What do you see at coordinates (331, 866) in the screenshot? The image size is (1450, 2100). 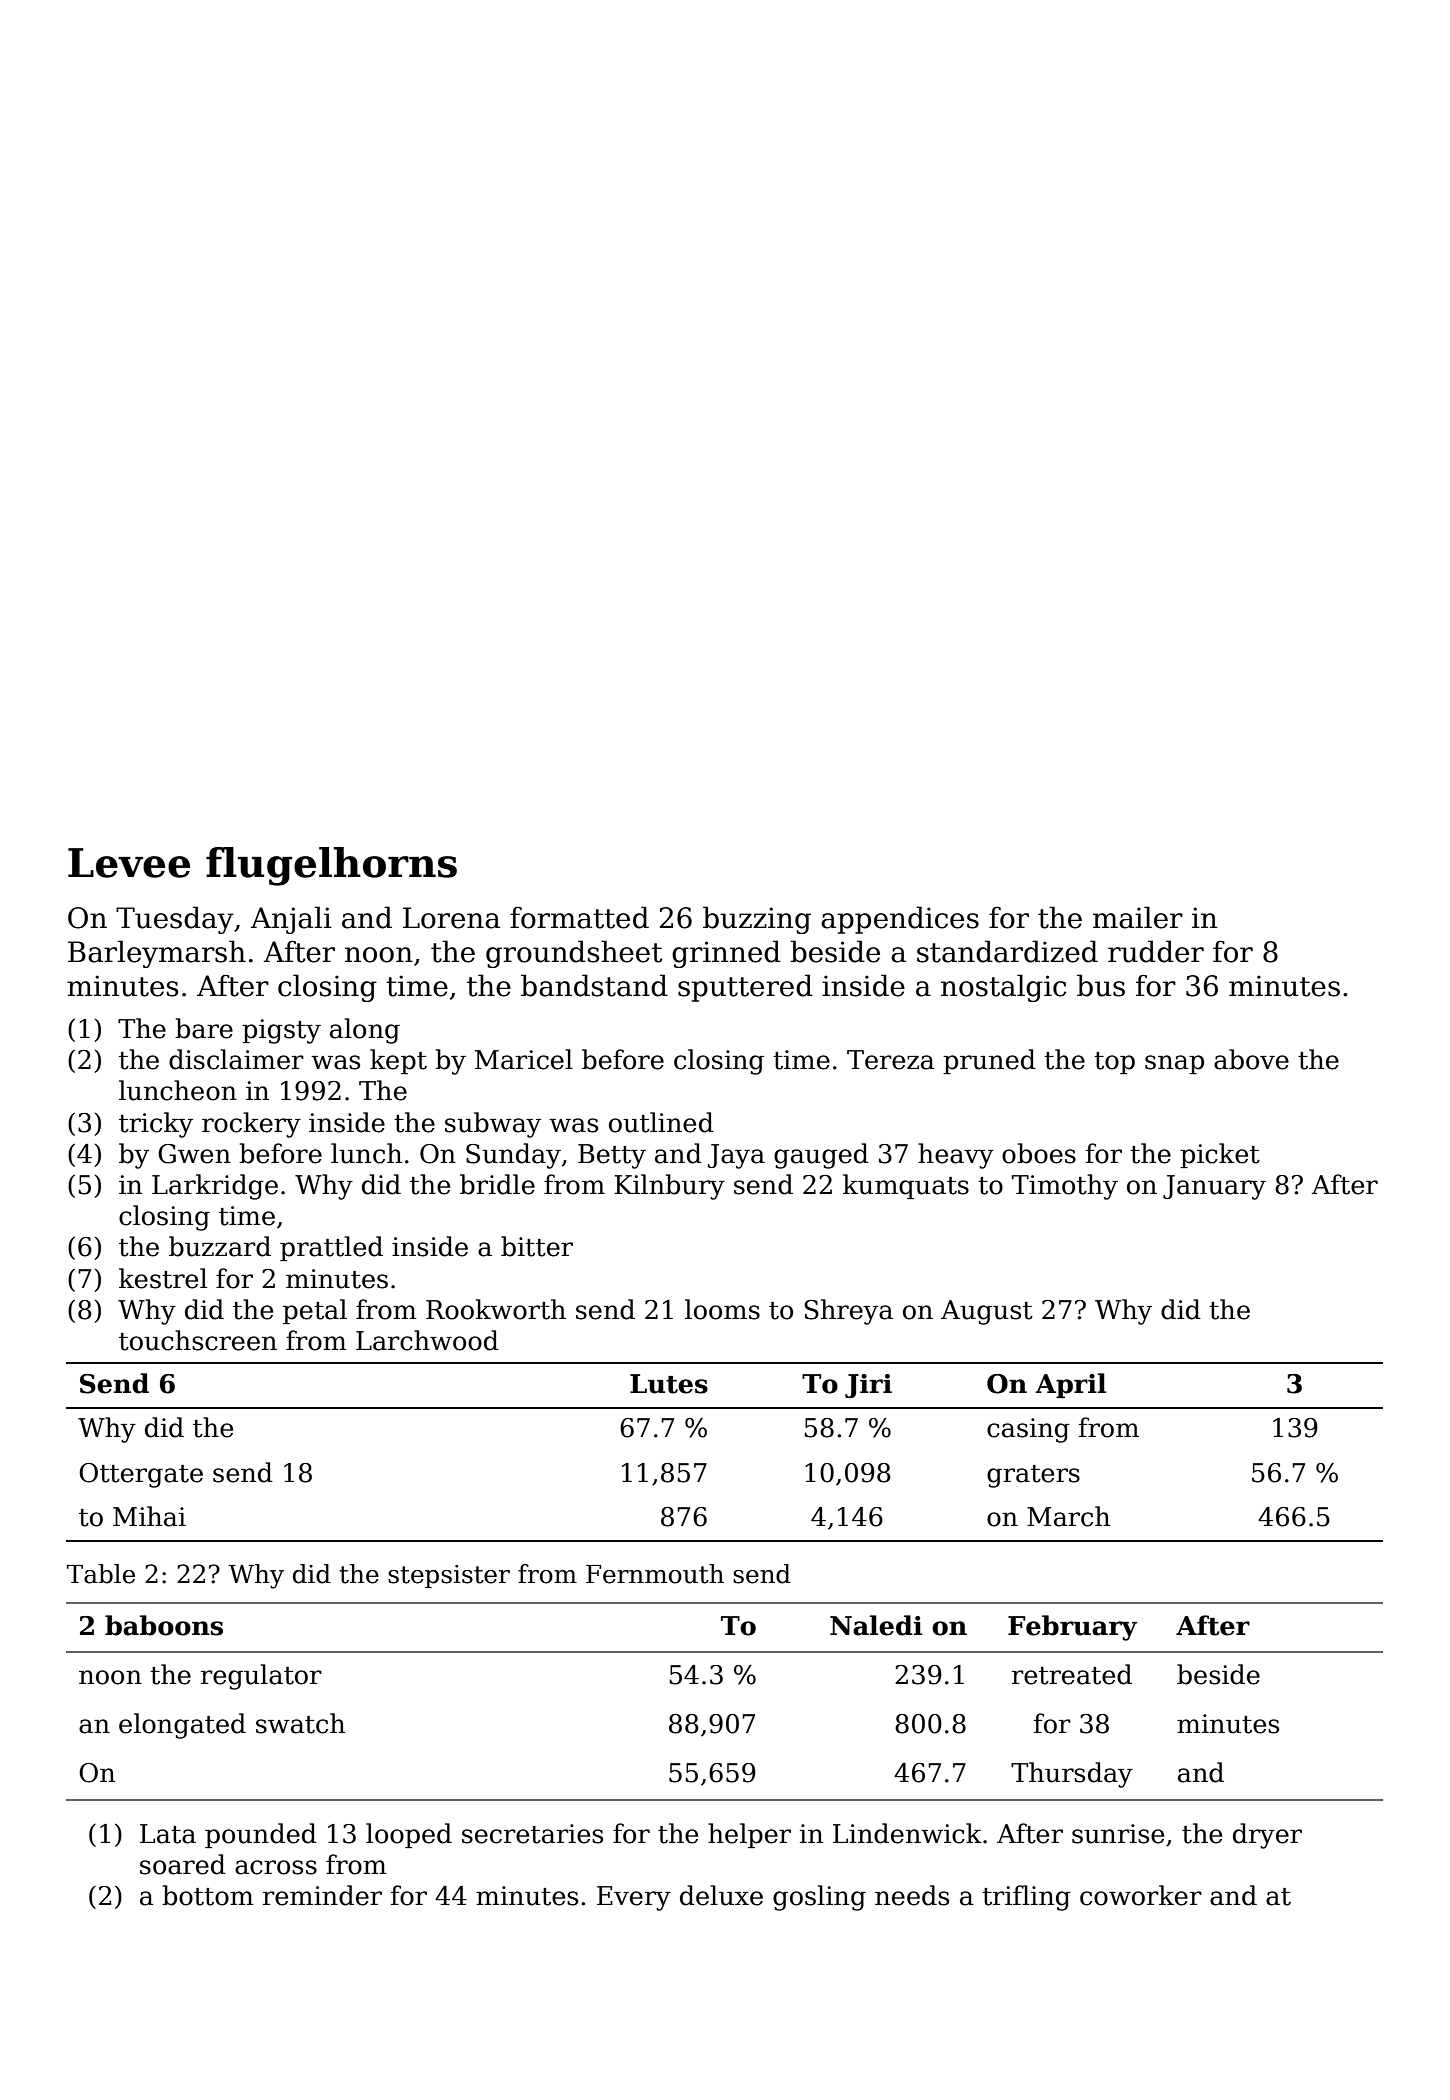 I see `flugelhorns` at bounding box center [331, 866].
